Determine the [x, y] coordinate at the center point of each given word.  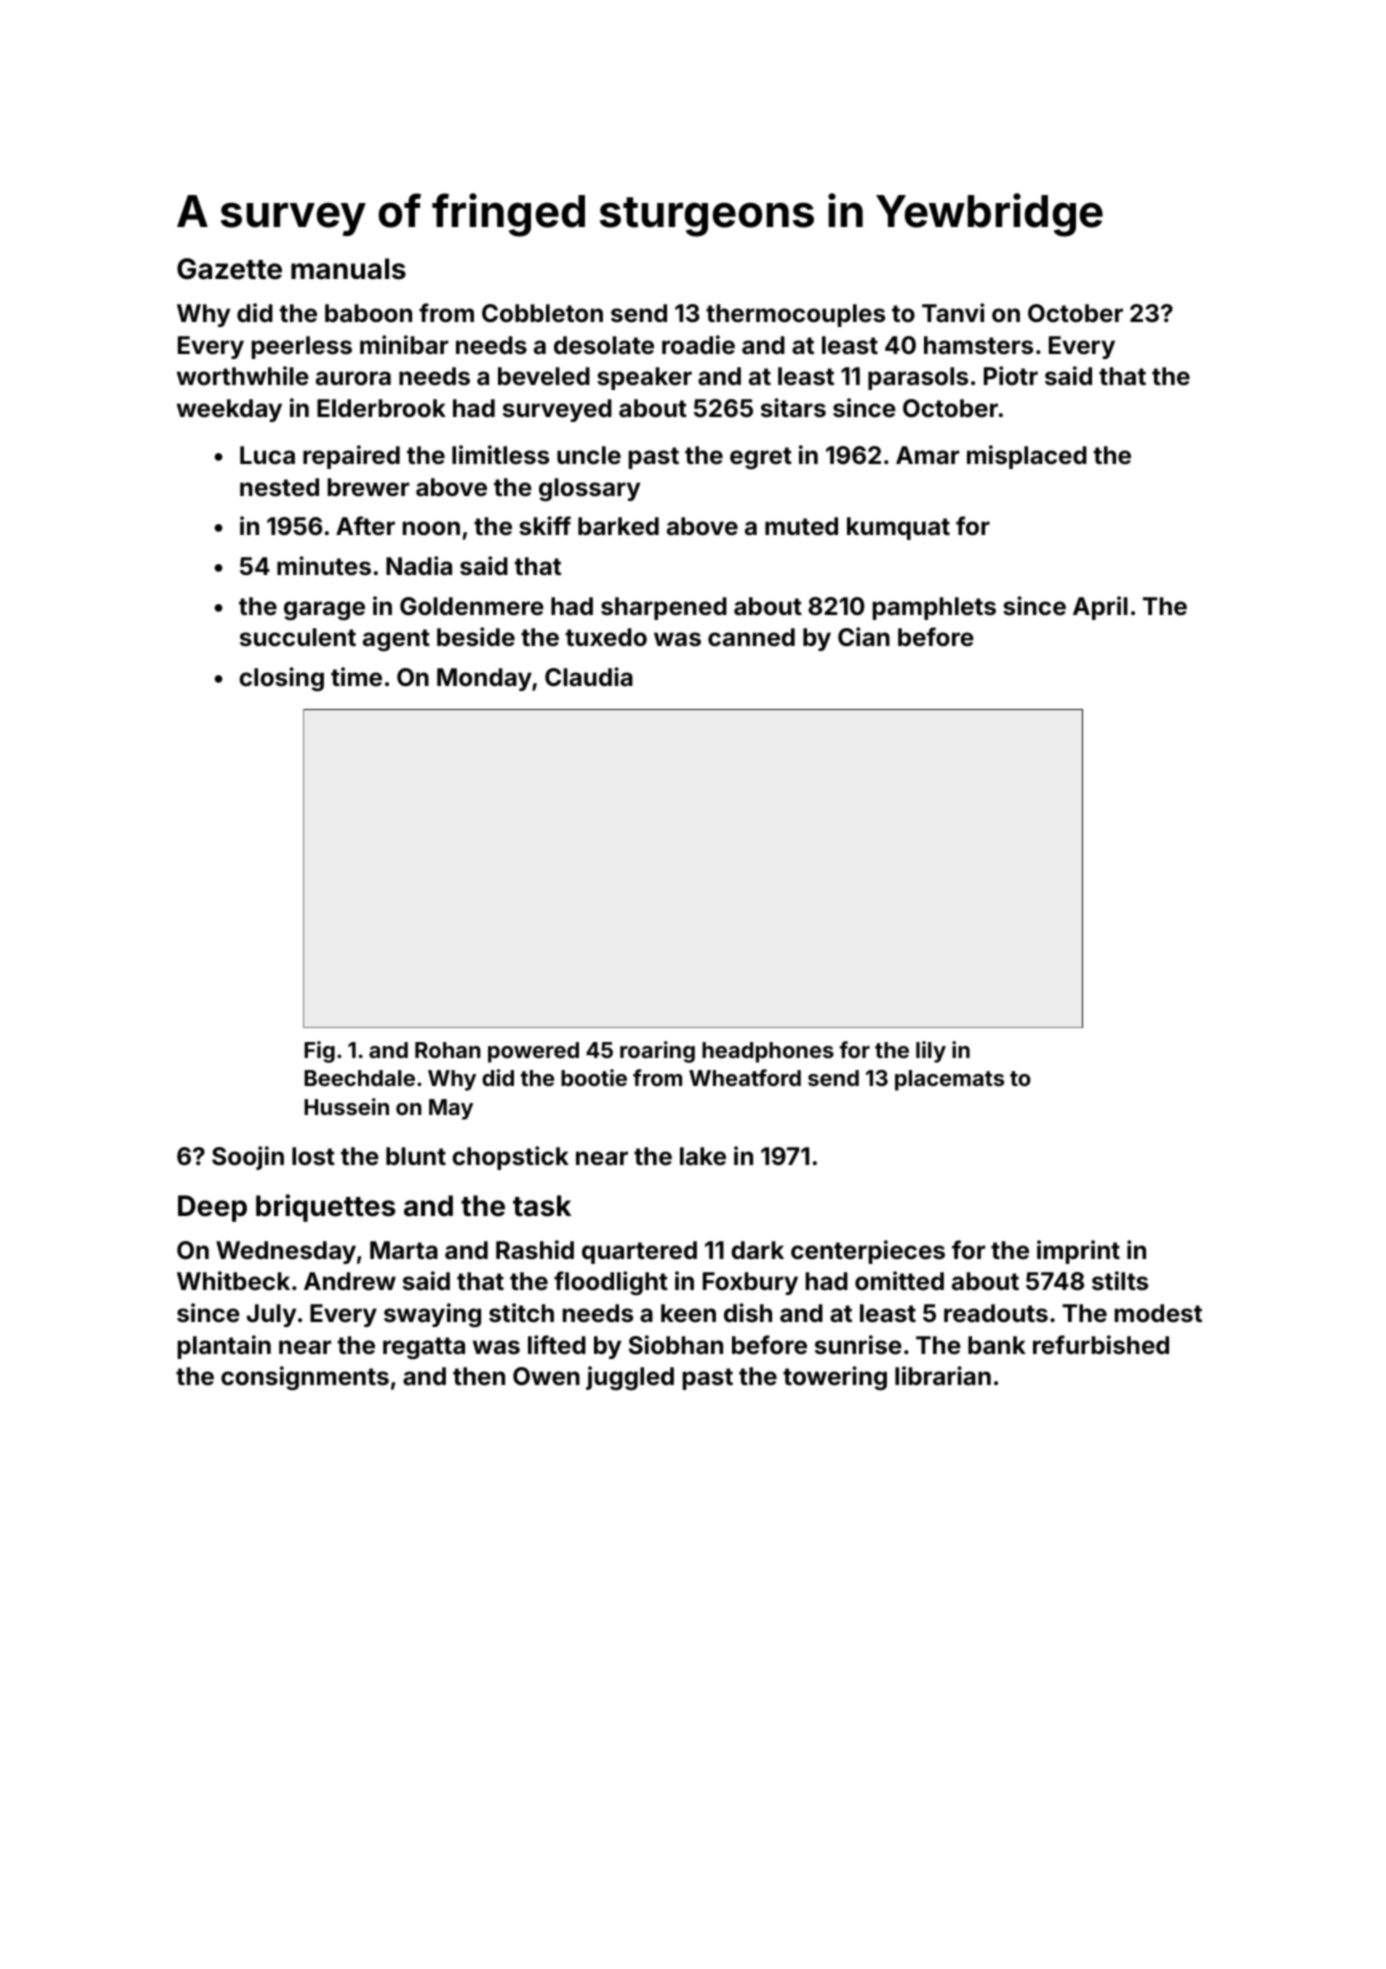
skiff [545, 526]
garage [324, 610]
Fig [319, 1052]
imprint [1078, 1252]
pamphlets [934, 608]
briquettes [325, 1208]
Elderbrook [381, 408]
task [542, 1206]
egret [761, 458]
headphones [768, 1052]
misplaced [1027, 457]
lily [931, 1052]
